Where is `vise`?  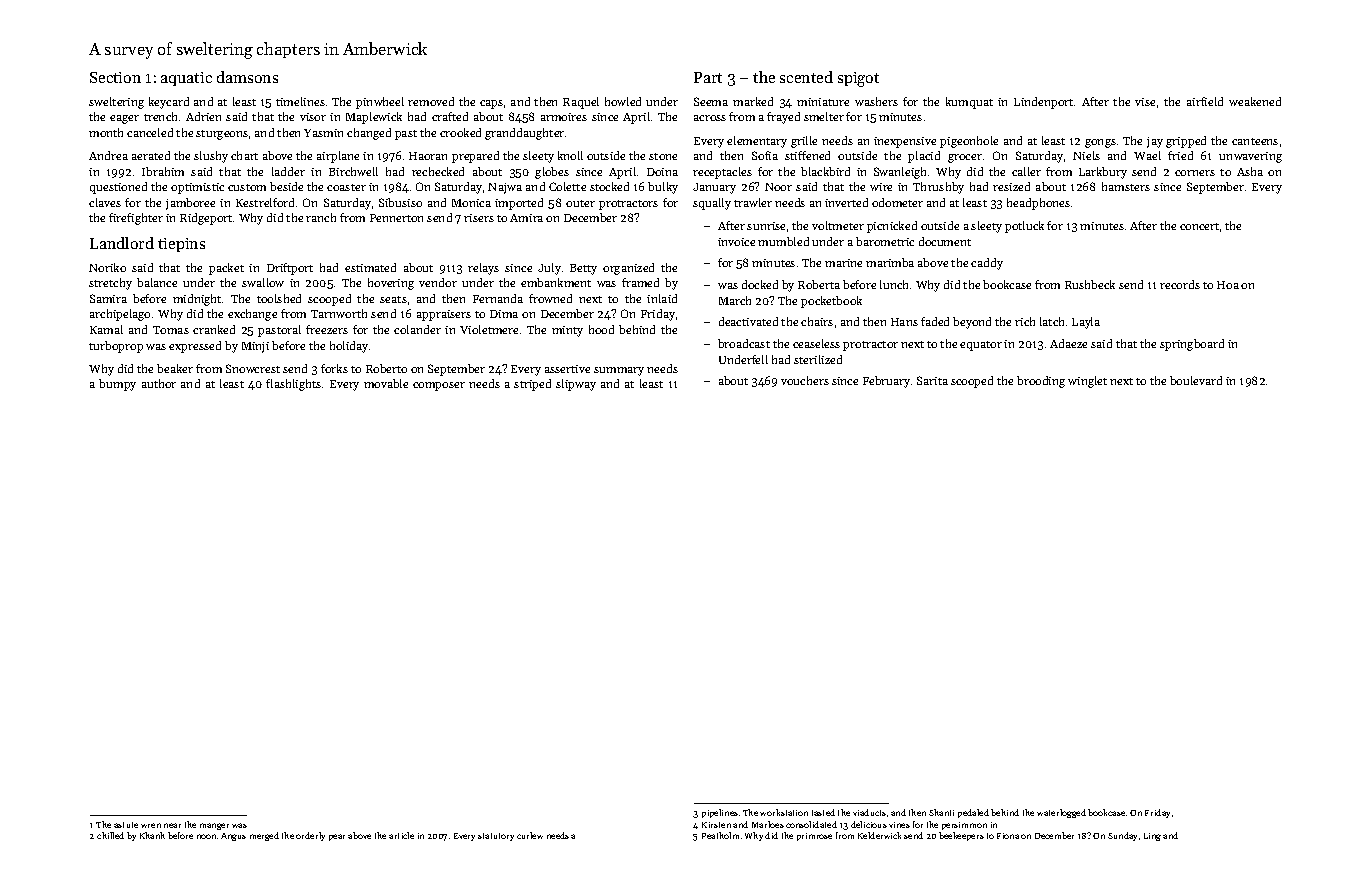 vise is located at coordinates (1145, 102).
